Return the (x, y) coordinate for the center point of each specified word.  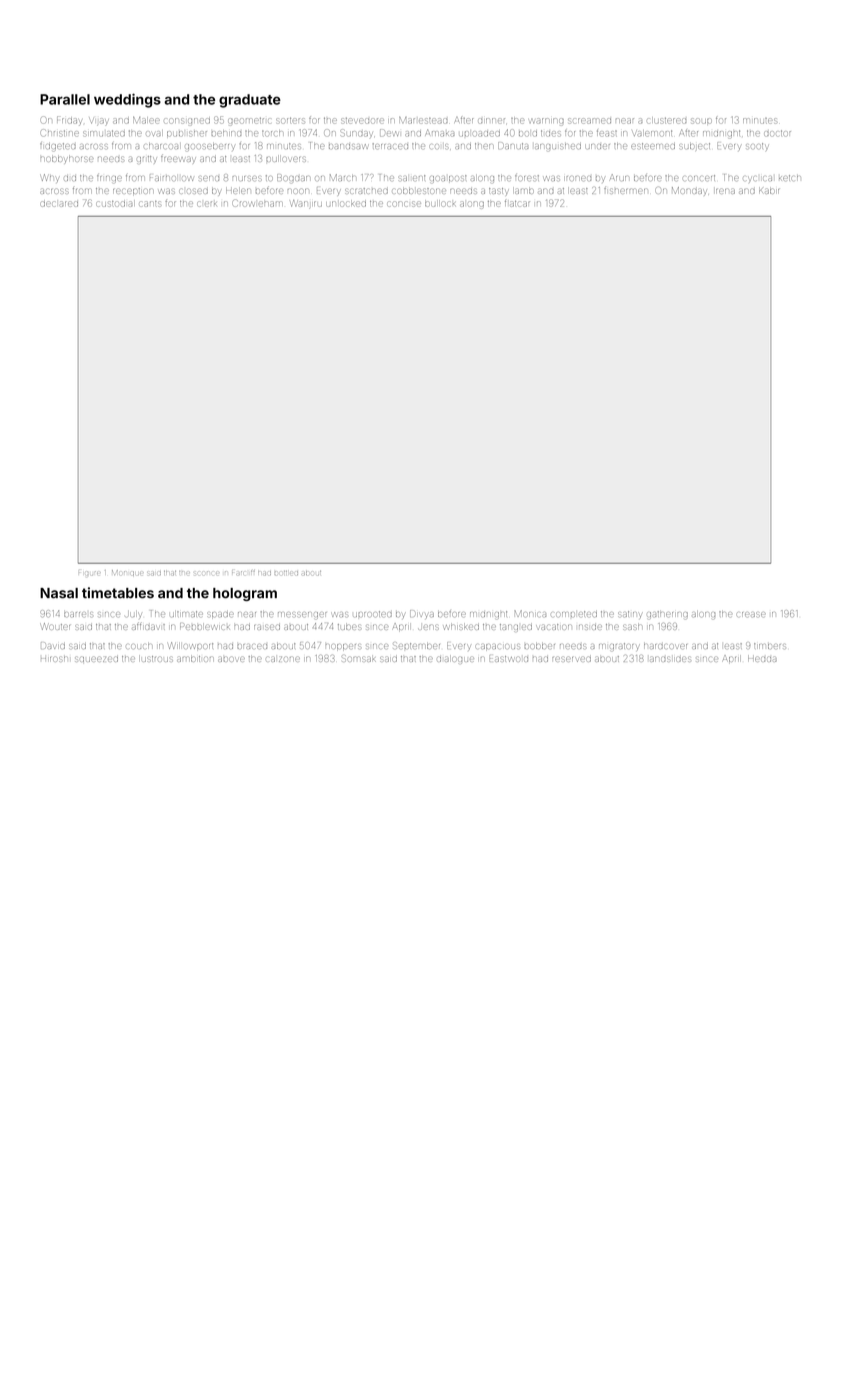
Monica (530, 613)
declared (59, 204)
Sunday (356, 133)
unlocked (346, 204)
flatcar (517, 203)
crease (751, 614)
